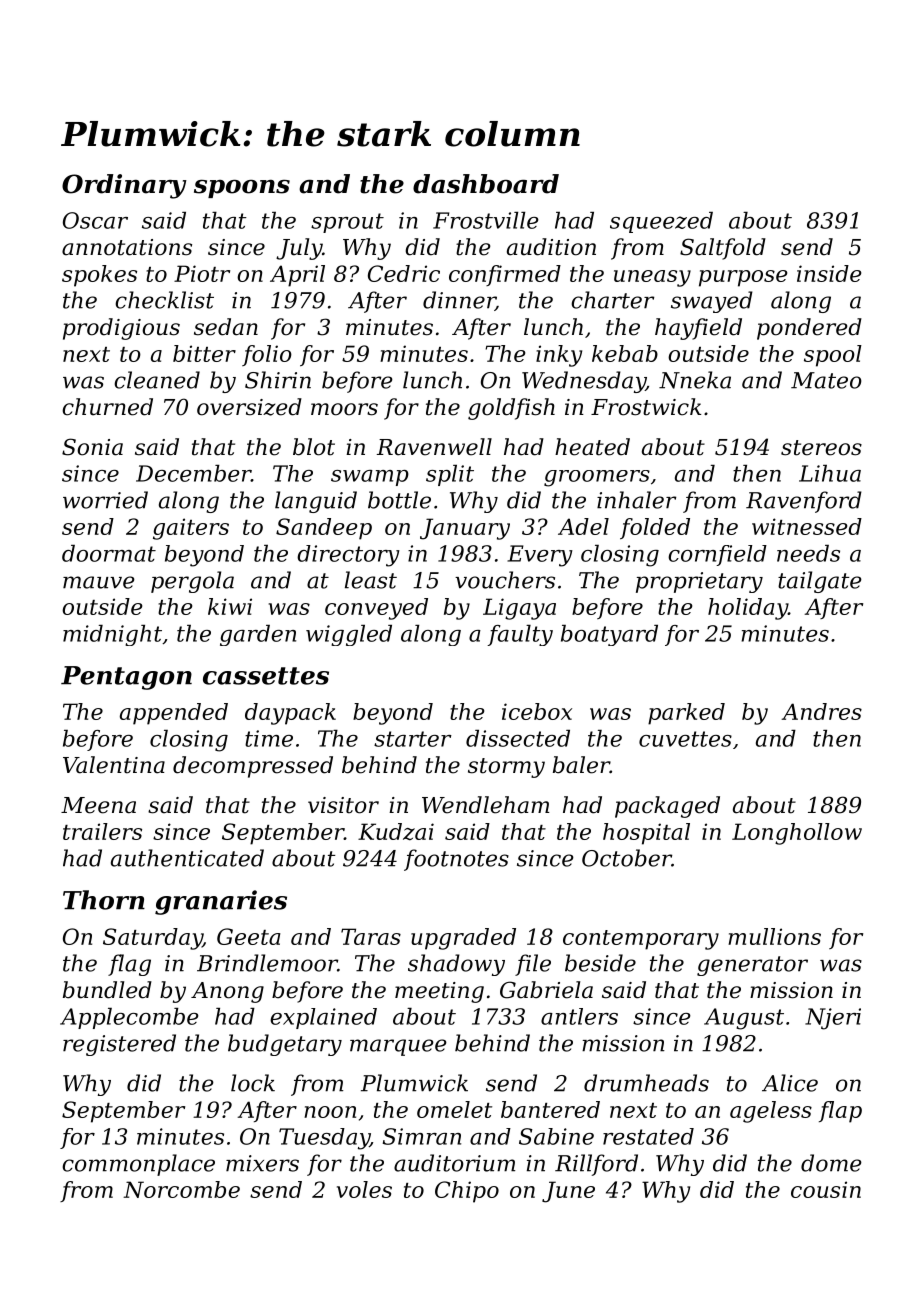 The height and width of the screenshot is (1311, 924). What do you see at coordinates (102, 831) in the screenshot?
I see `trailers` at bounding box center [102, 831].
